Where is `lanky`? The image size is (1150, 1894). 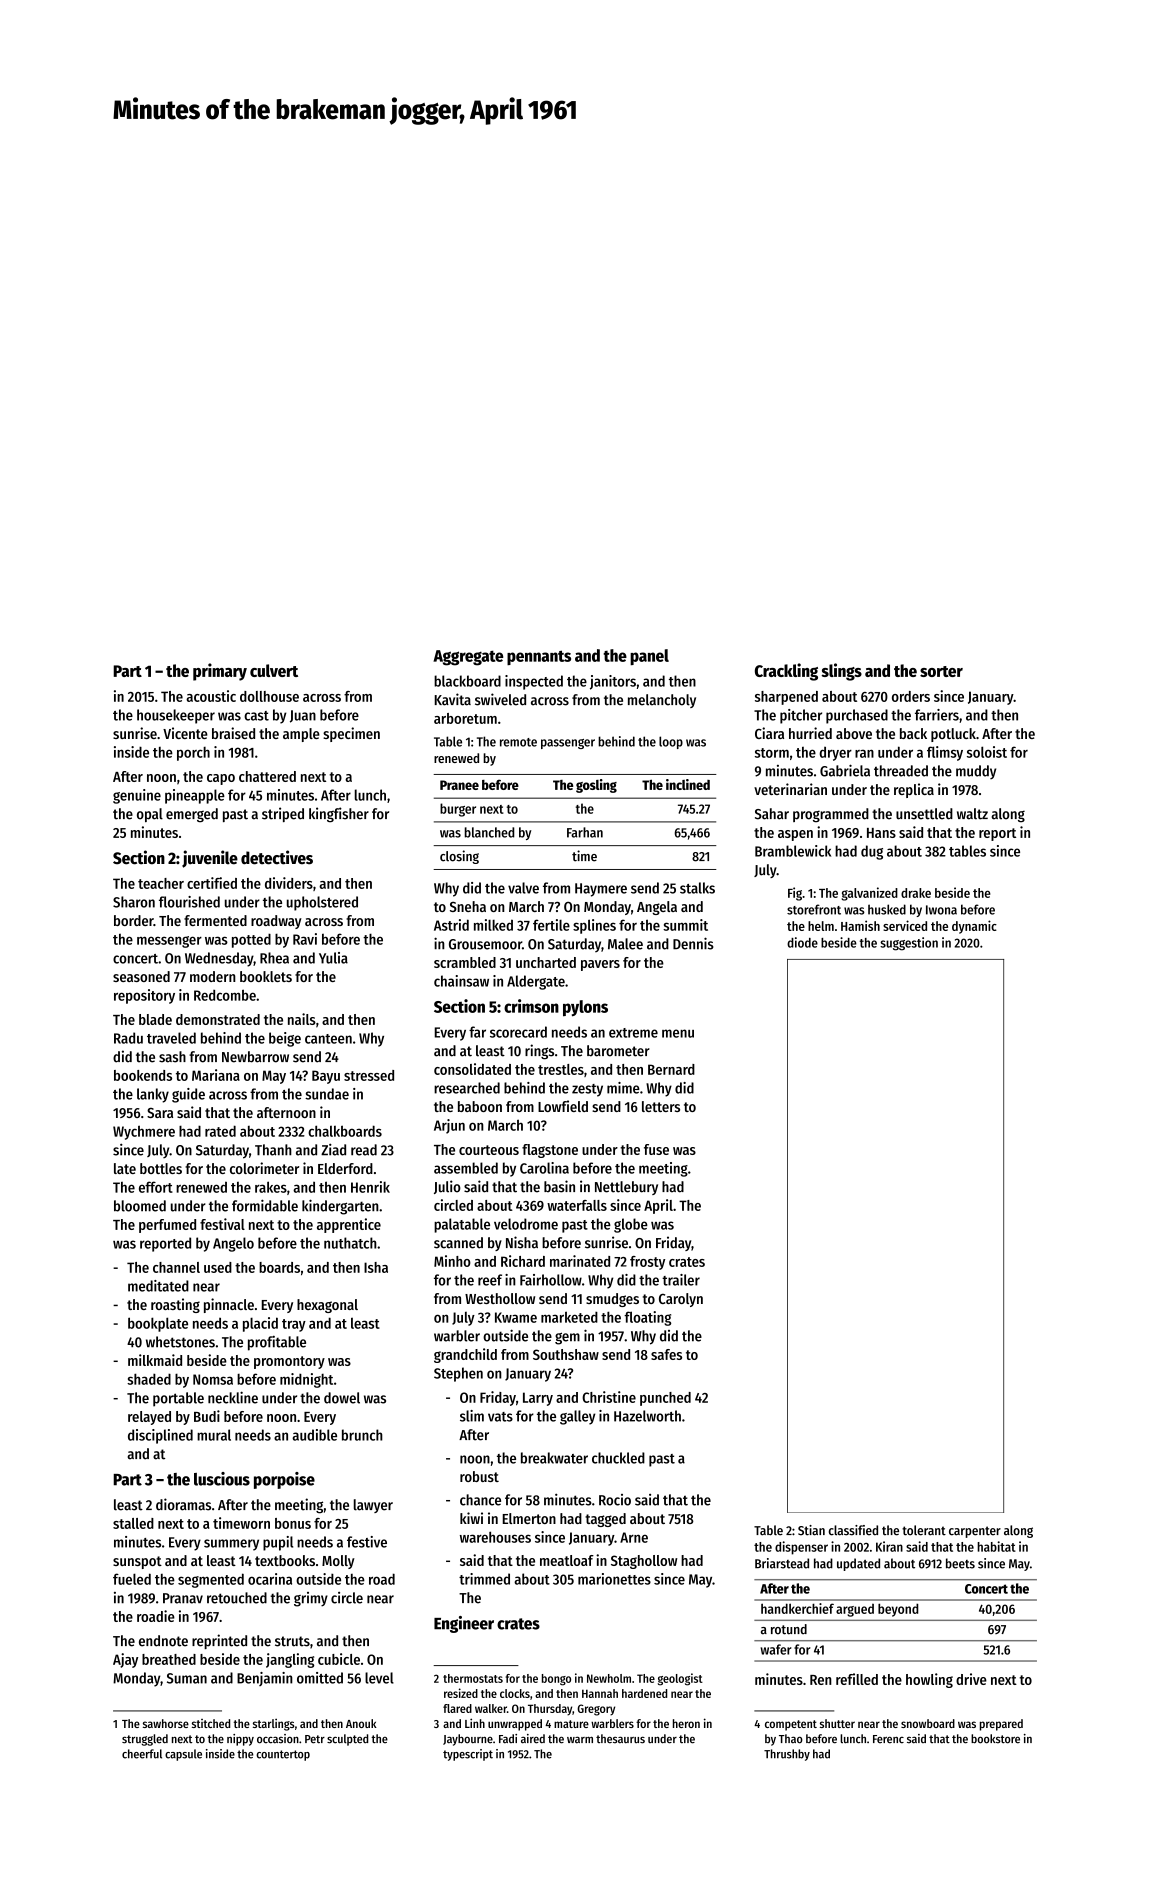 lanky is located at coordinates (153, 1095).
